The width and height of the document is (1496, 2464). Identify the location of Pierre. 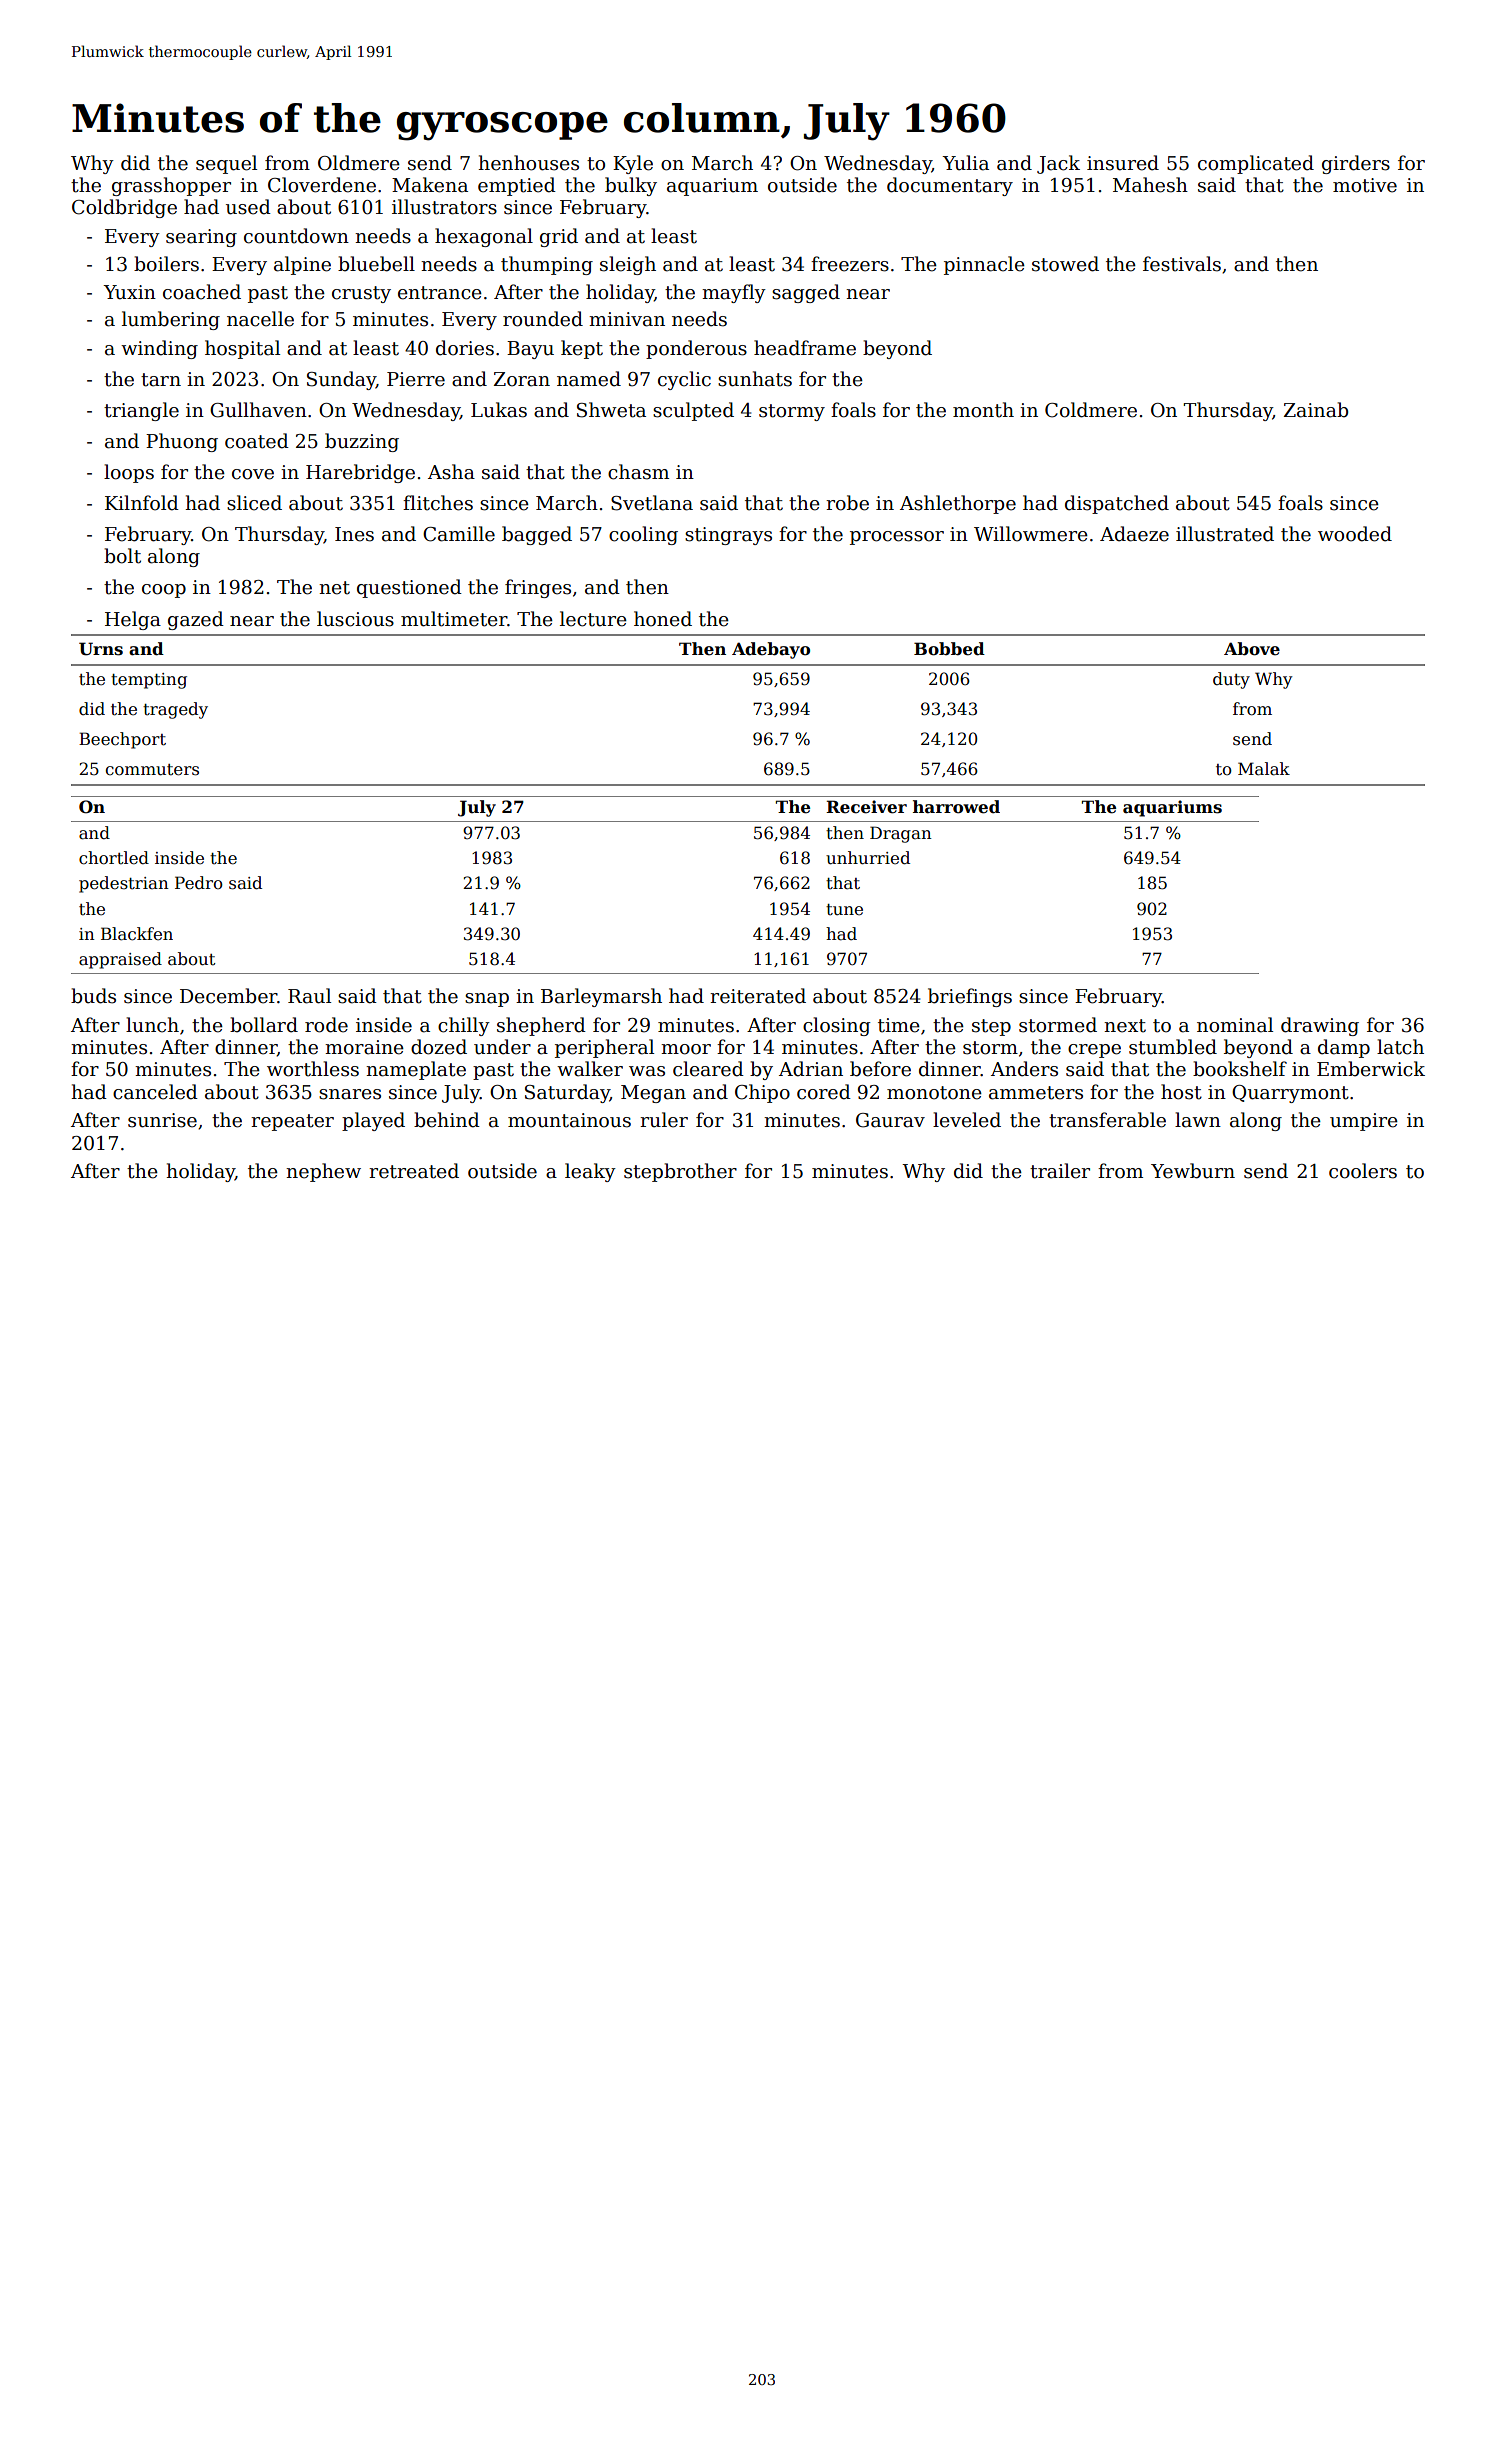
(416, 379).
